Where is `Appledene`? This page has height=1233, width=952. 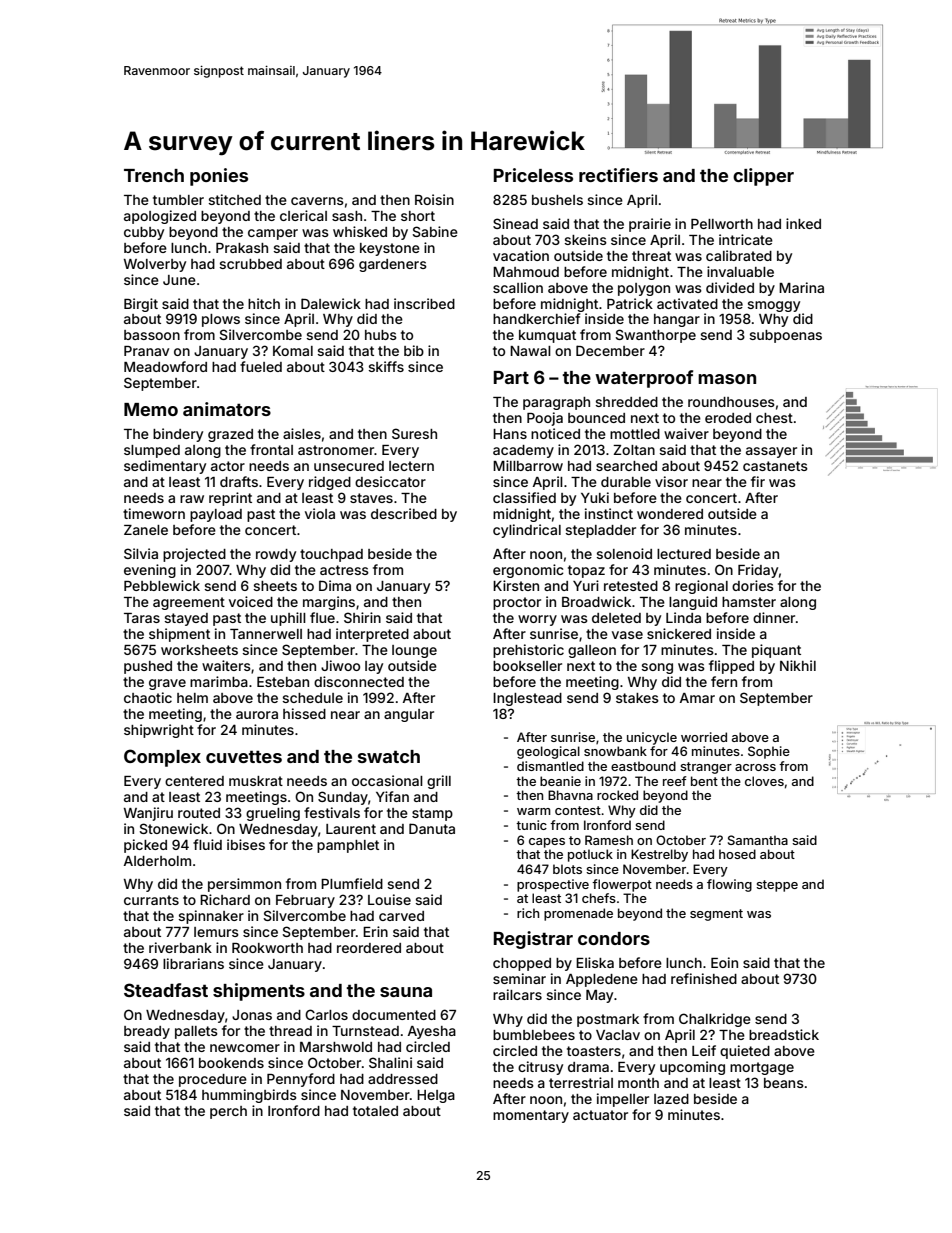
Appledene is located at coordinates (602, 980).
